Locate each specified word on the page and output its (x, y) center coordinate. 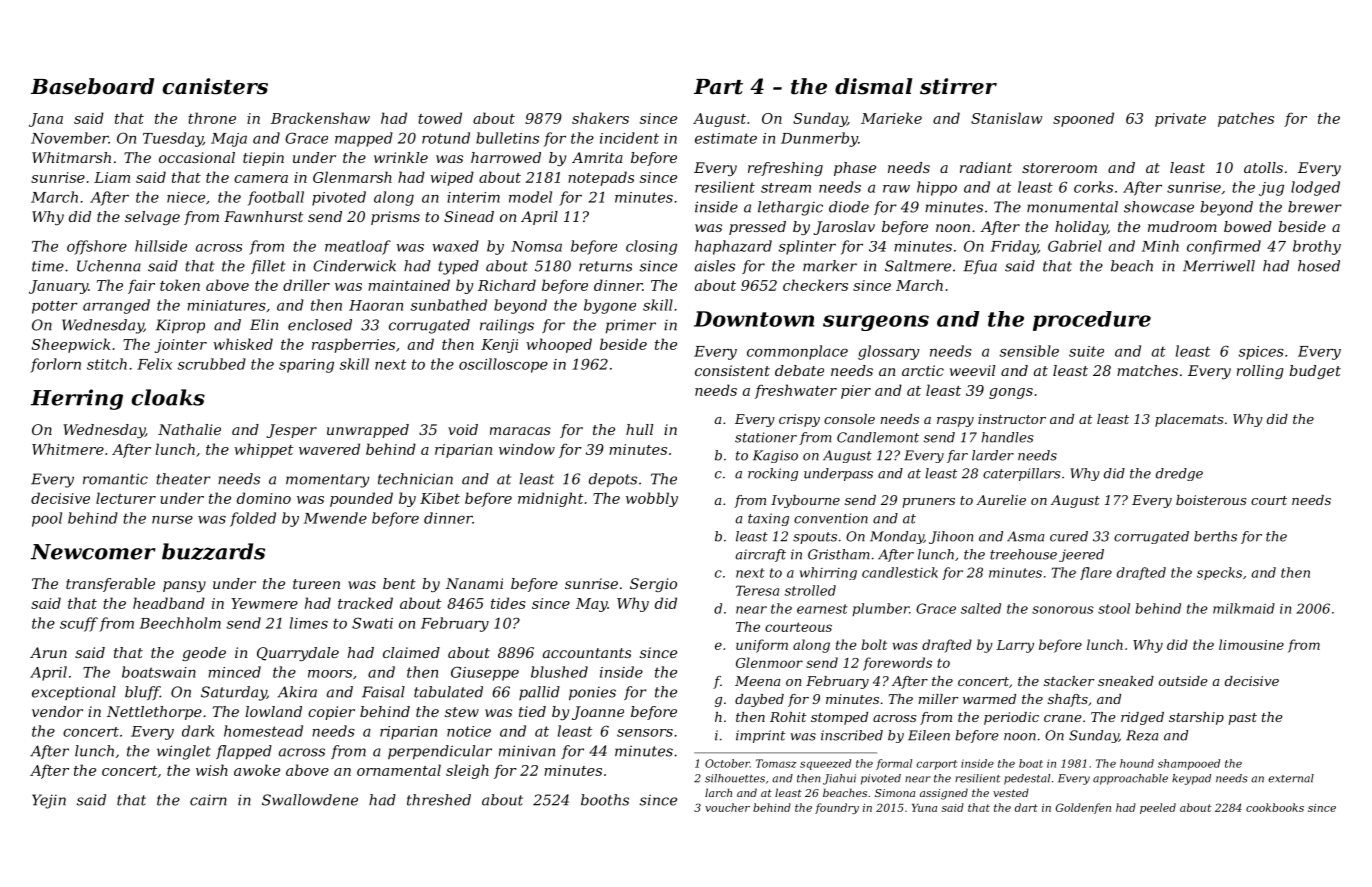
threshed (439, 800)
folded (253, 519)
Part (718, 87)
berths (1215, 536)
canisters (215, 86)
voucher (727, 807)
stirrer (958, 86)
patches (1246, 119)
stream (786, 188)
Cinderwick (354, 266)
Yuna (924, 808)
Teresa (757, 590)
